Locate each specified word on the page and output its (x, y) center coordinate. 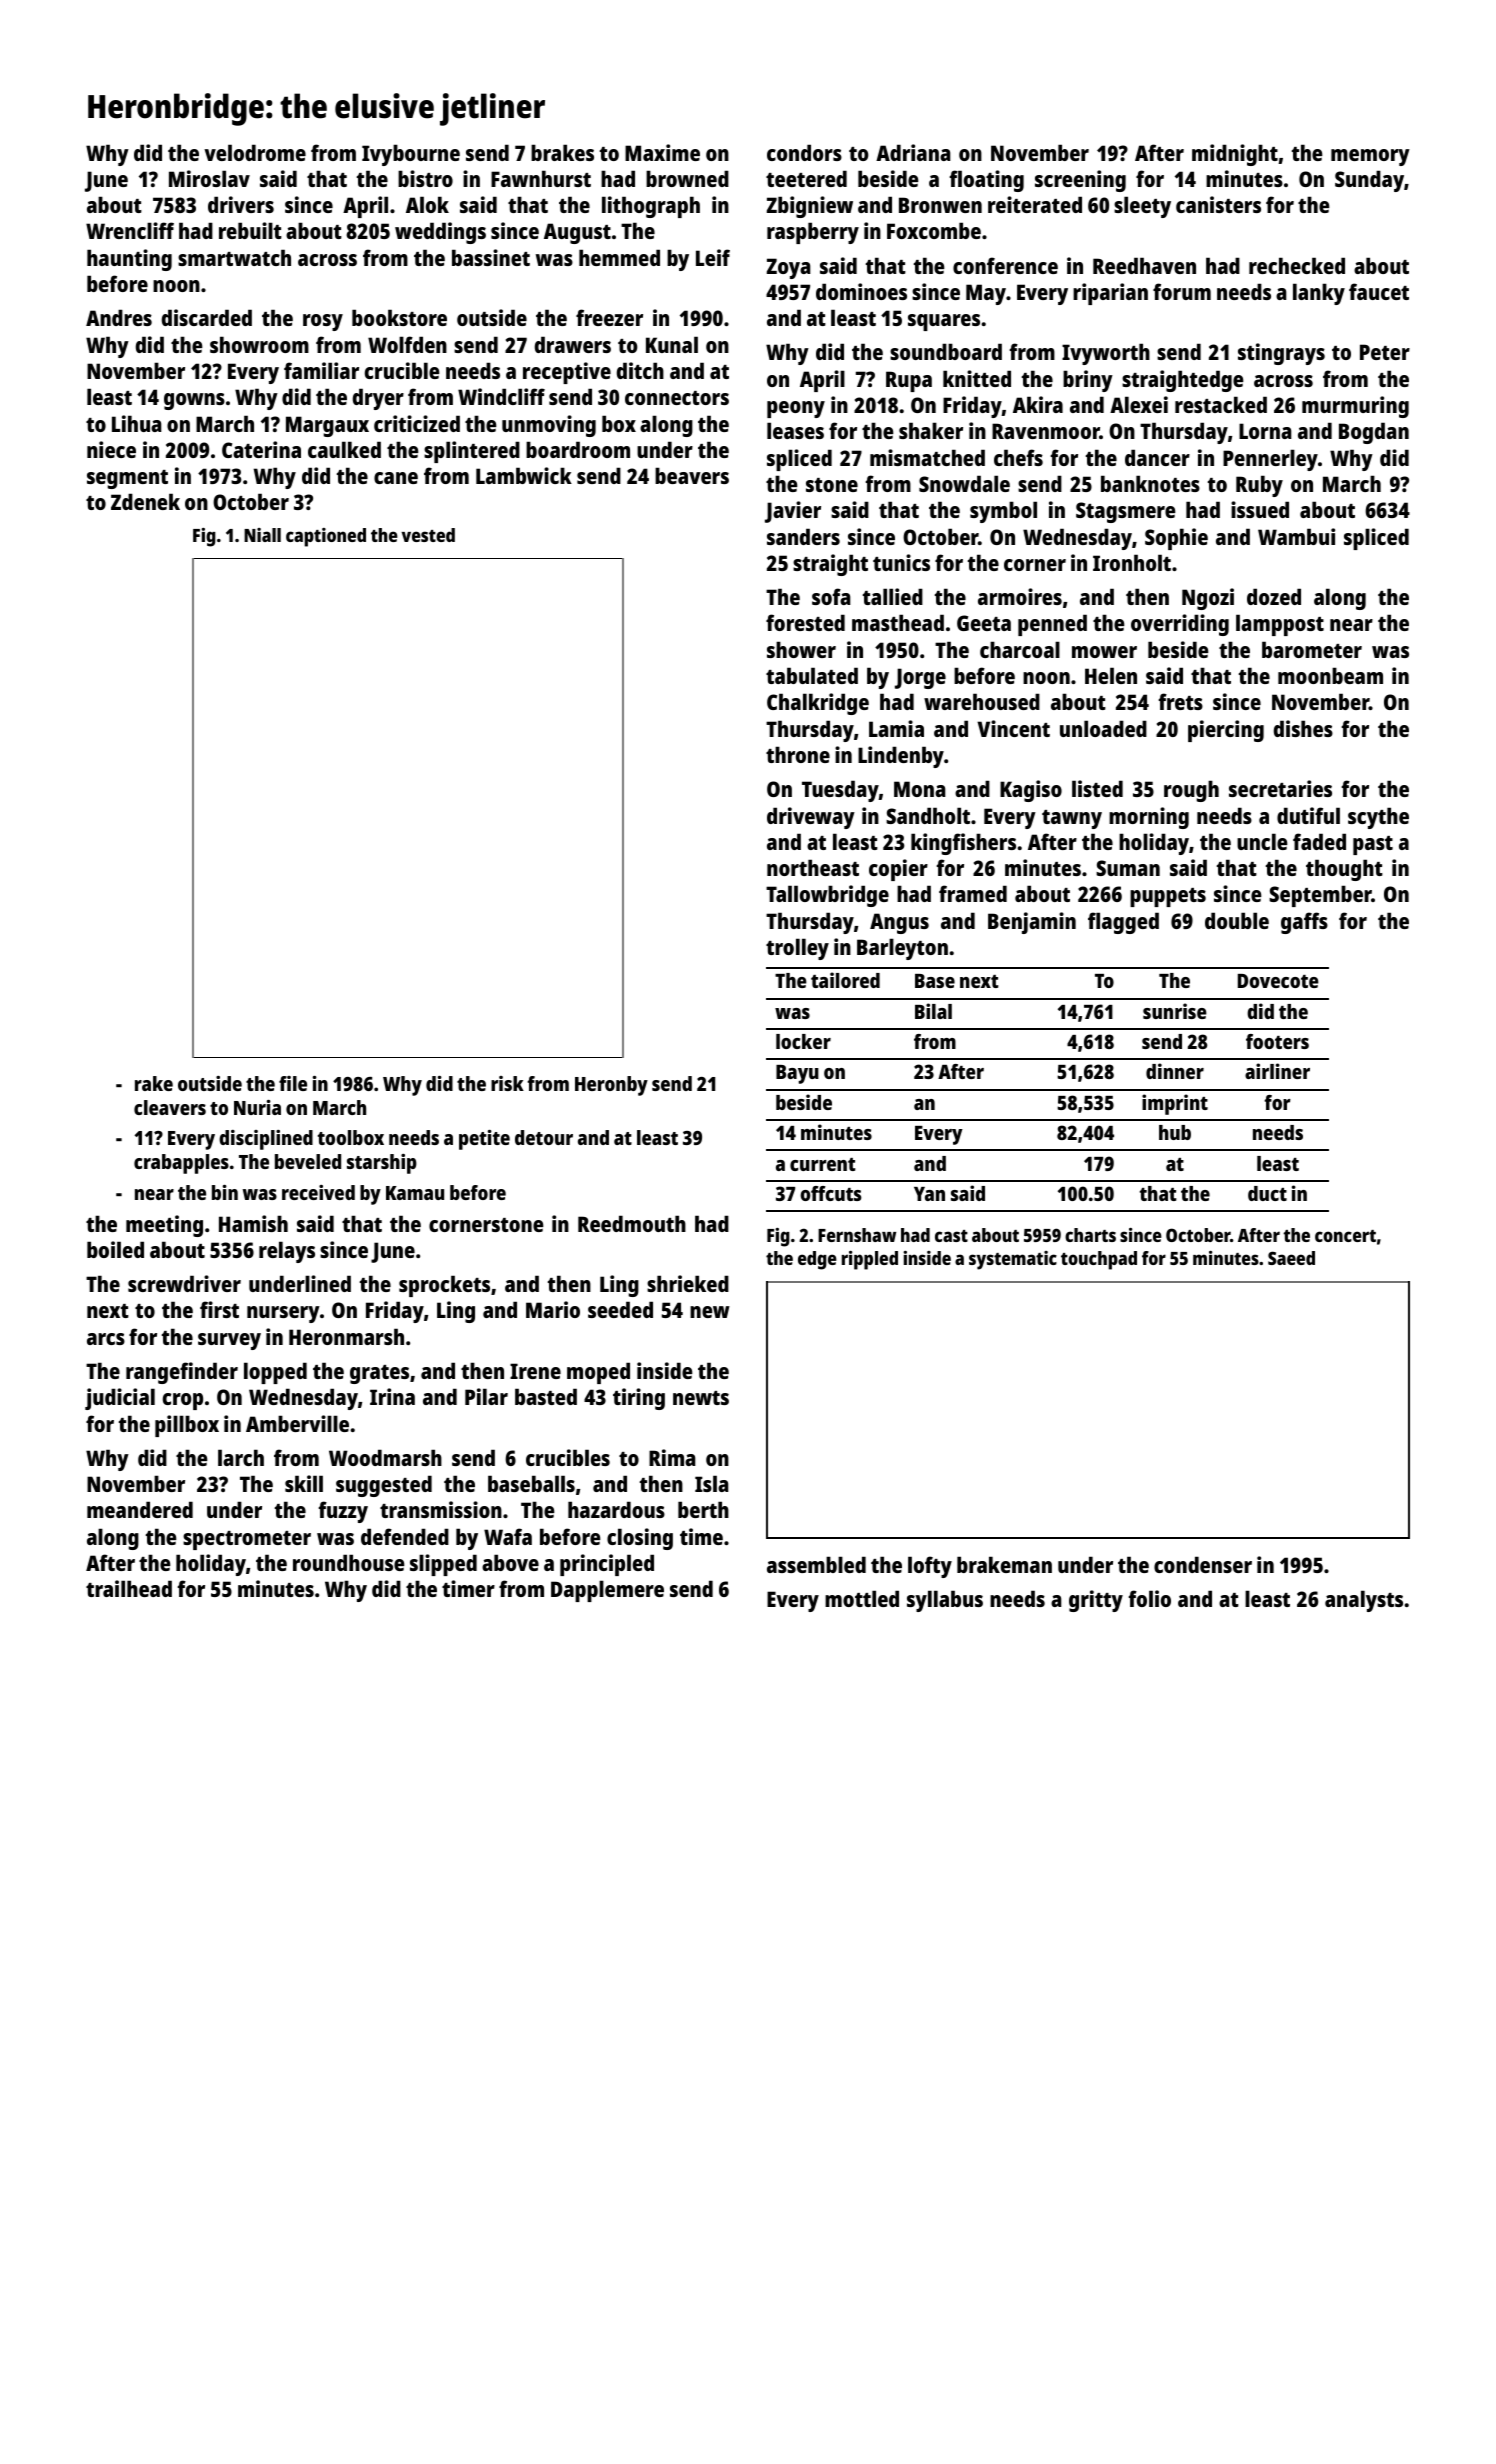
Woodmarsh (385, 1457)
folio (1149, 1598)
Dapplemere (607, 1591)
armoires (1020, 596)
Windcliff (501, 396)
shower (801, 649)
